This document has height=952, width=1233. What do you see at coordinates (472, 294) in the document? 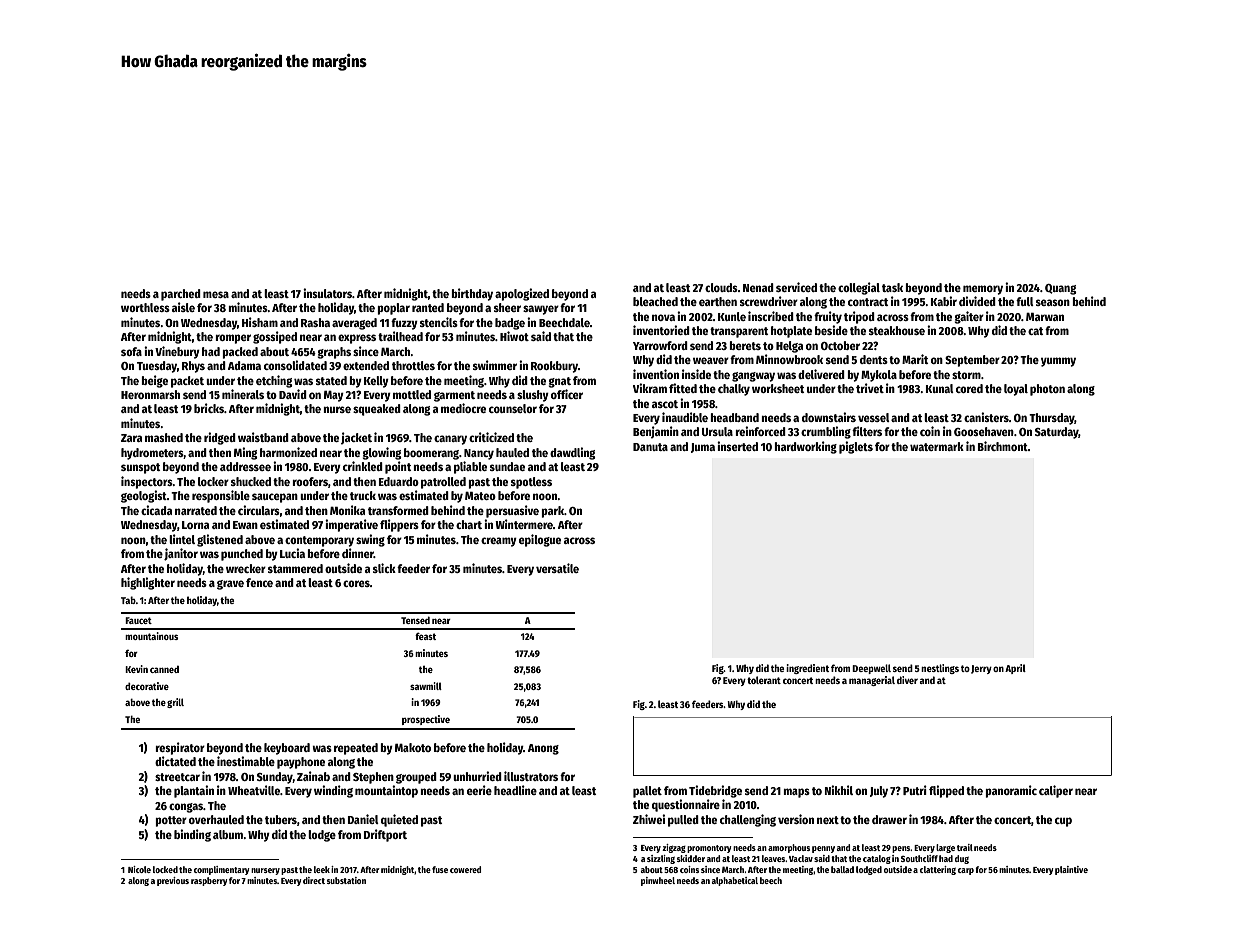
I see `birthday` at bounding box center [472, 294].
